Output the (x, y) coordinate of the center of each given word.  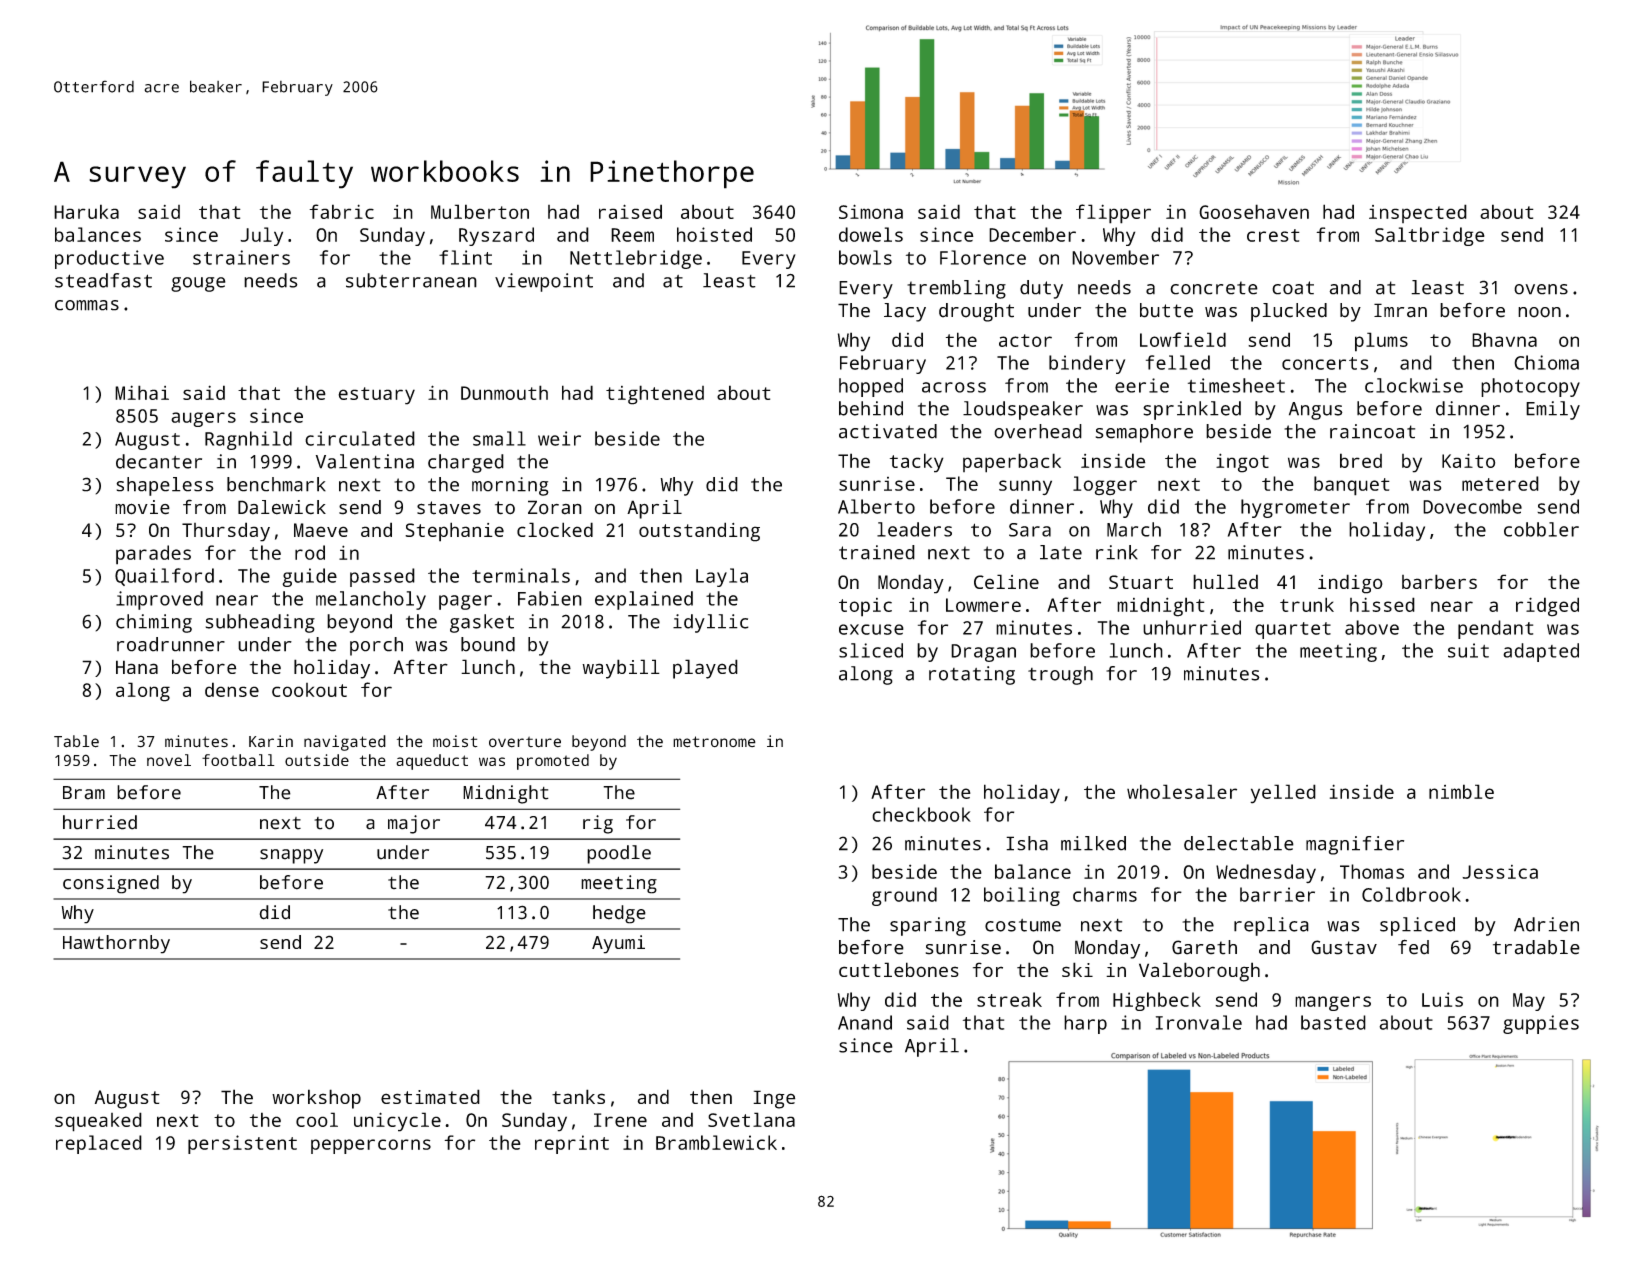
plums (1381, 342)
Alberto (876, 506)
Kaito (1468, 460)
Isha (1027, 843)
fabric (341, 211)
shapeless (165, 486)
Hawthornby (116, 944)
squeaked (98, 1122)
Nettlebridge (636, 259)
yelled (1283, 794)
